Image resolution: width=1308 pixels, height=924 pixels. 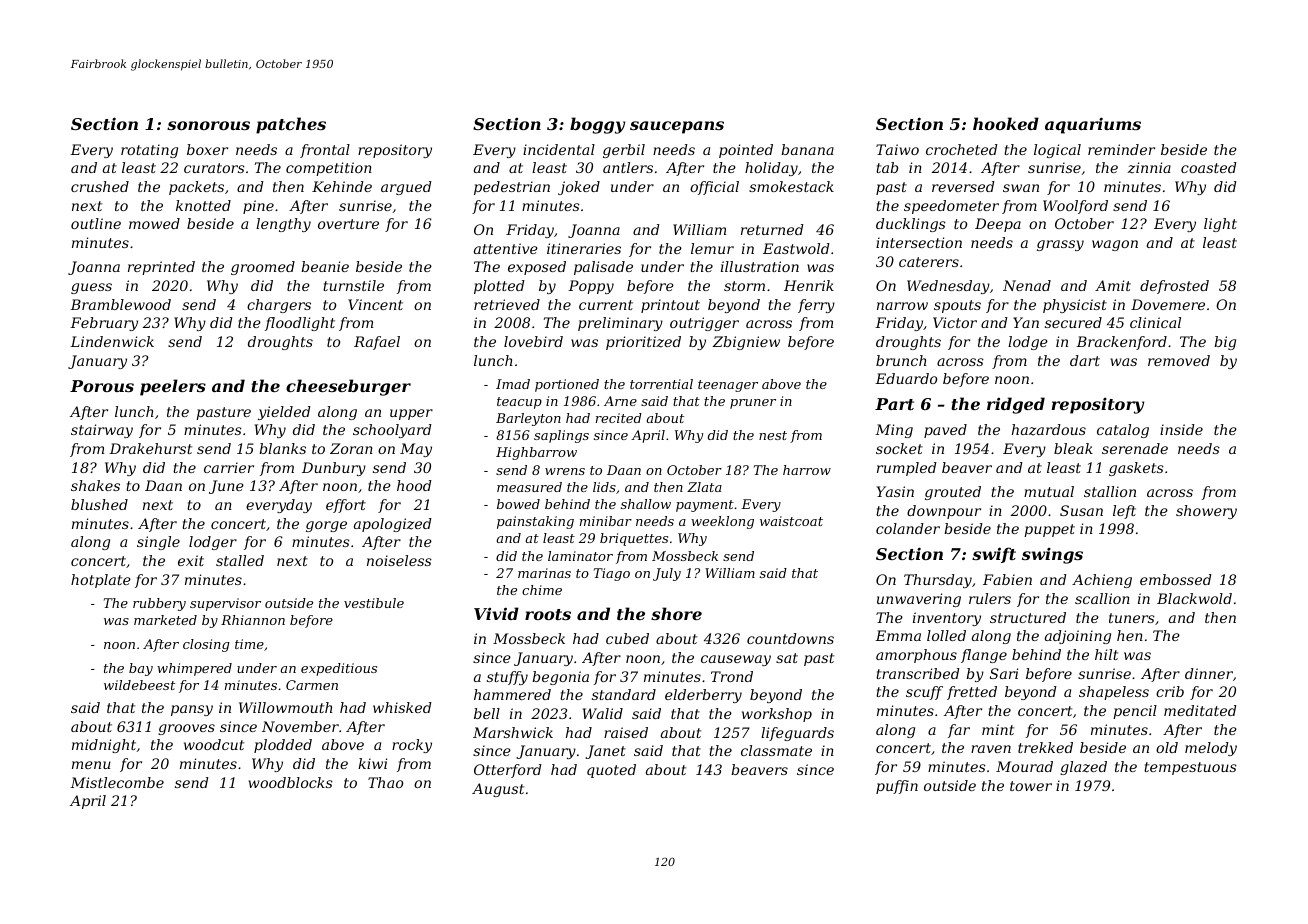 What do you see at coordinates (1006, 123) in the image?
I see `hooked` at bounding box center [1006, 123].
